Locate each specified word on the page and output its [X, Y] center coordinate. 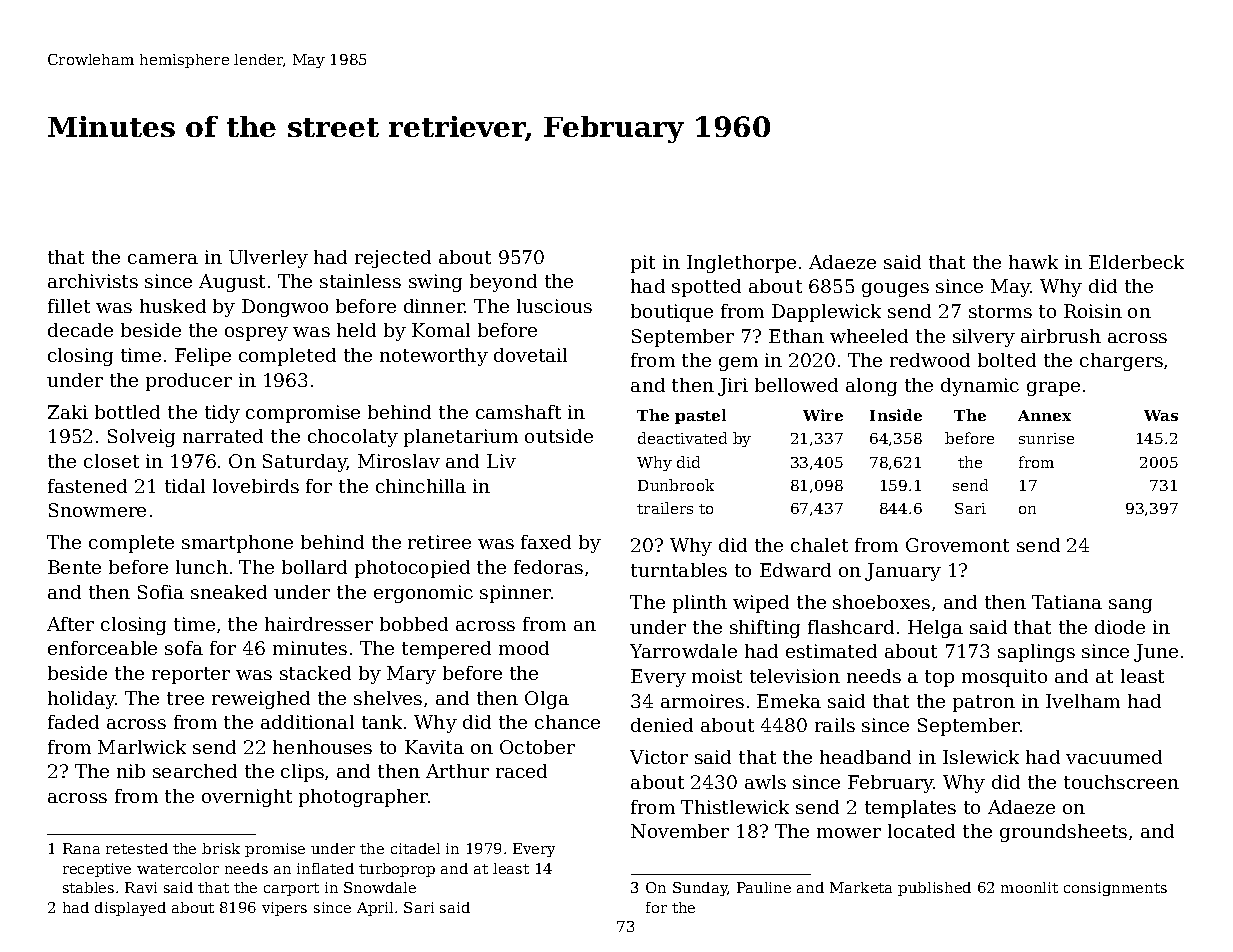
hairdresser [319, 624]
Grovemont [957, 545]
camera [163, 259]
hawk [1033, 262]
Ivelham [1083, 701]
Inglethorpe [741, 264]
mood [524, 648]
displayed [130, 909]
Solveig [141, 438]
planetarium [461, 438]
